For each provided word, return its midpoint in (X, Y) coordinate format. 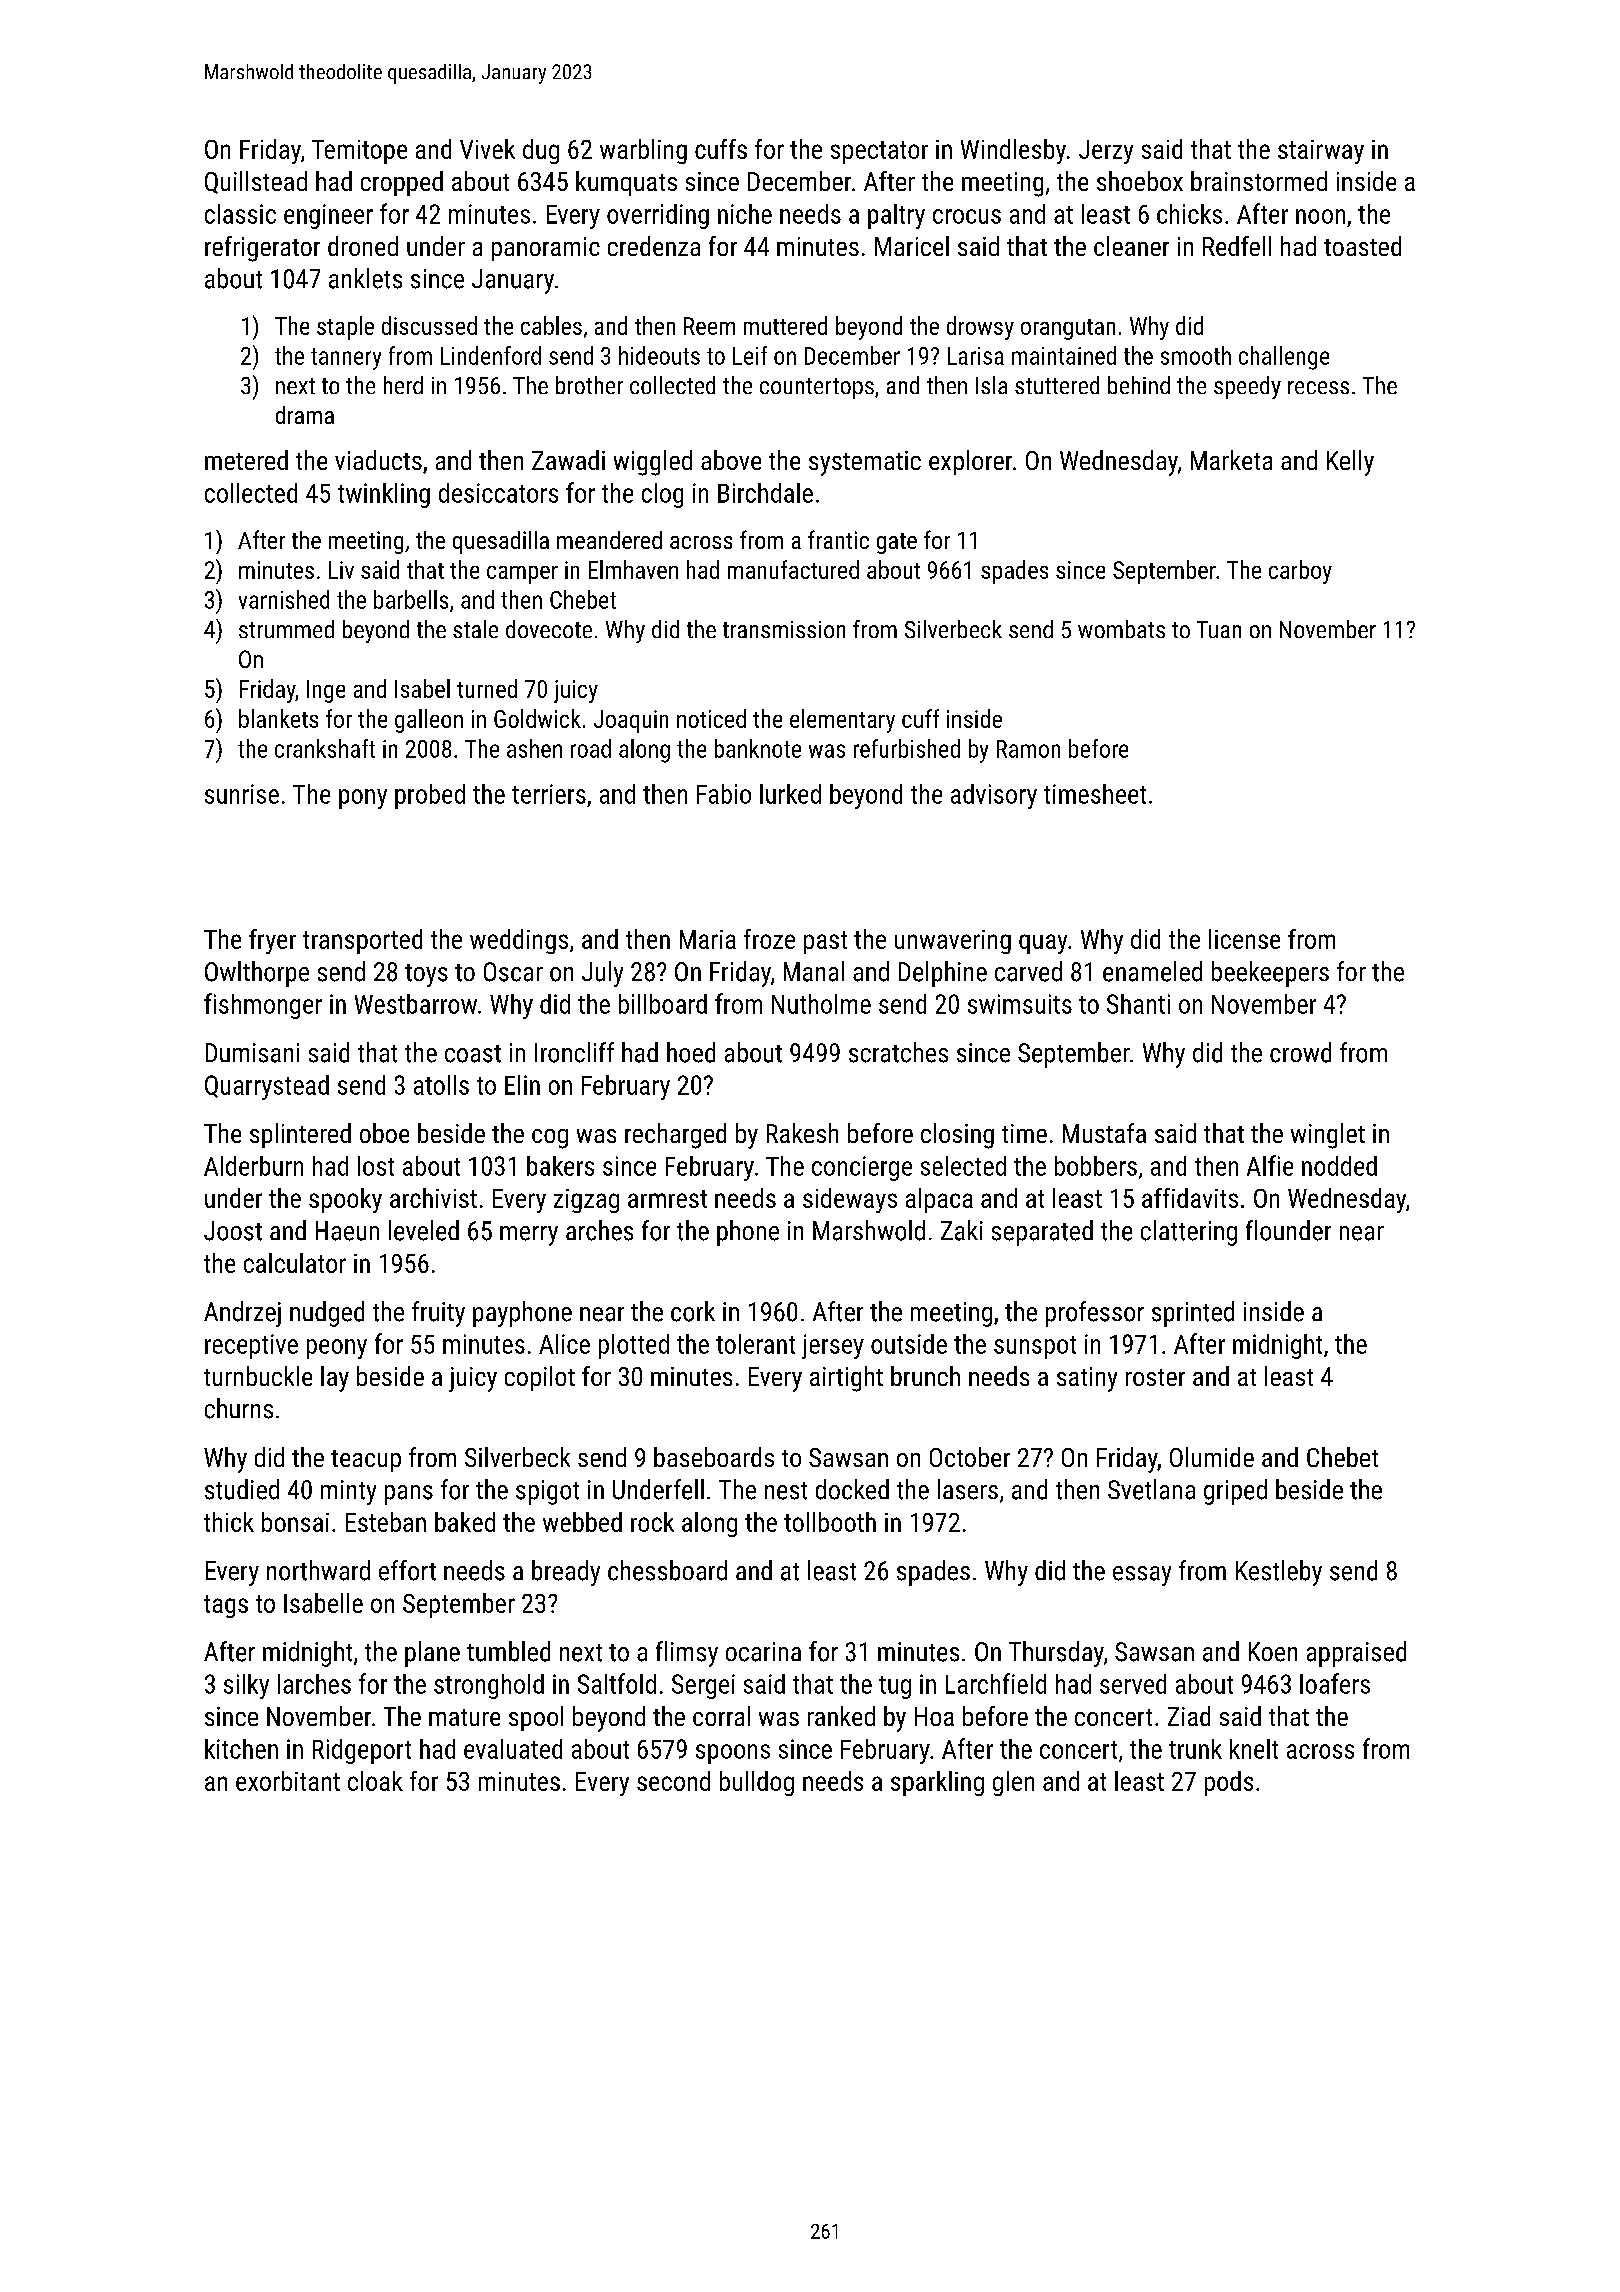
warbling (643, 151)
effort (407, 1570)
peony (337, 1349)
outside (909, 1344)
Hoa (934, 1716)
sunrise (242, 794)
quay (1043, 944)
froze (769, 939)
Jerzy (1106, 152)
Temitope (359, 152)
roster (1155, 1377)
